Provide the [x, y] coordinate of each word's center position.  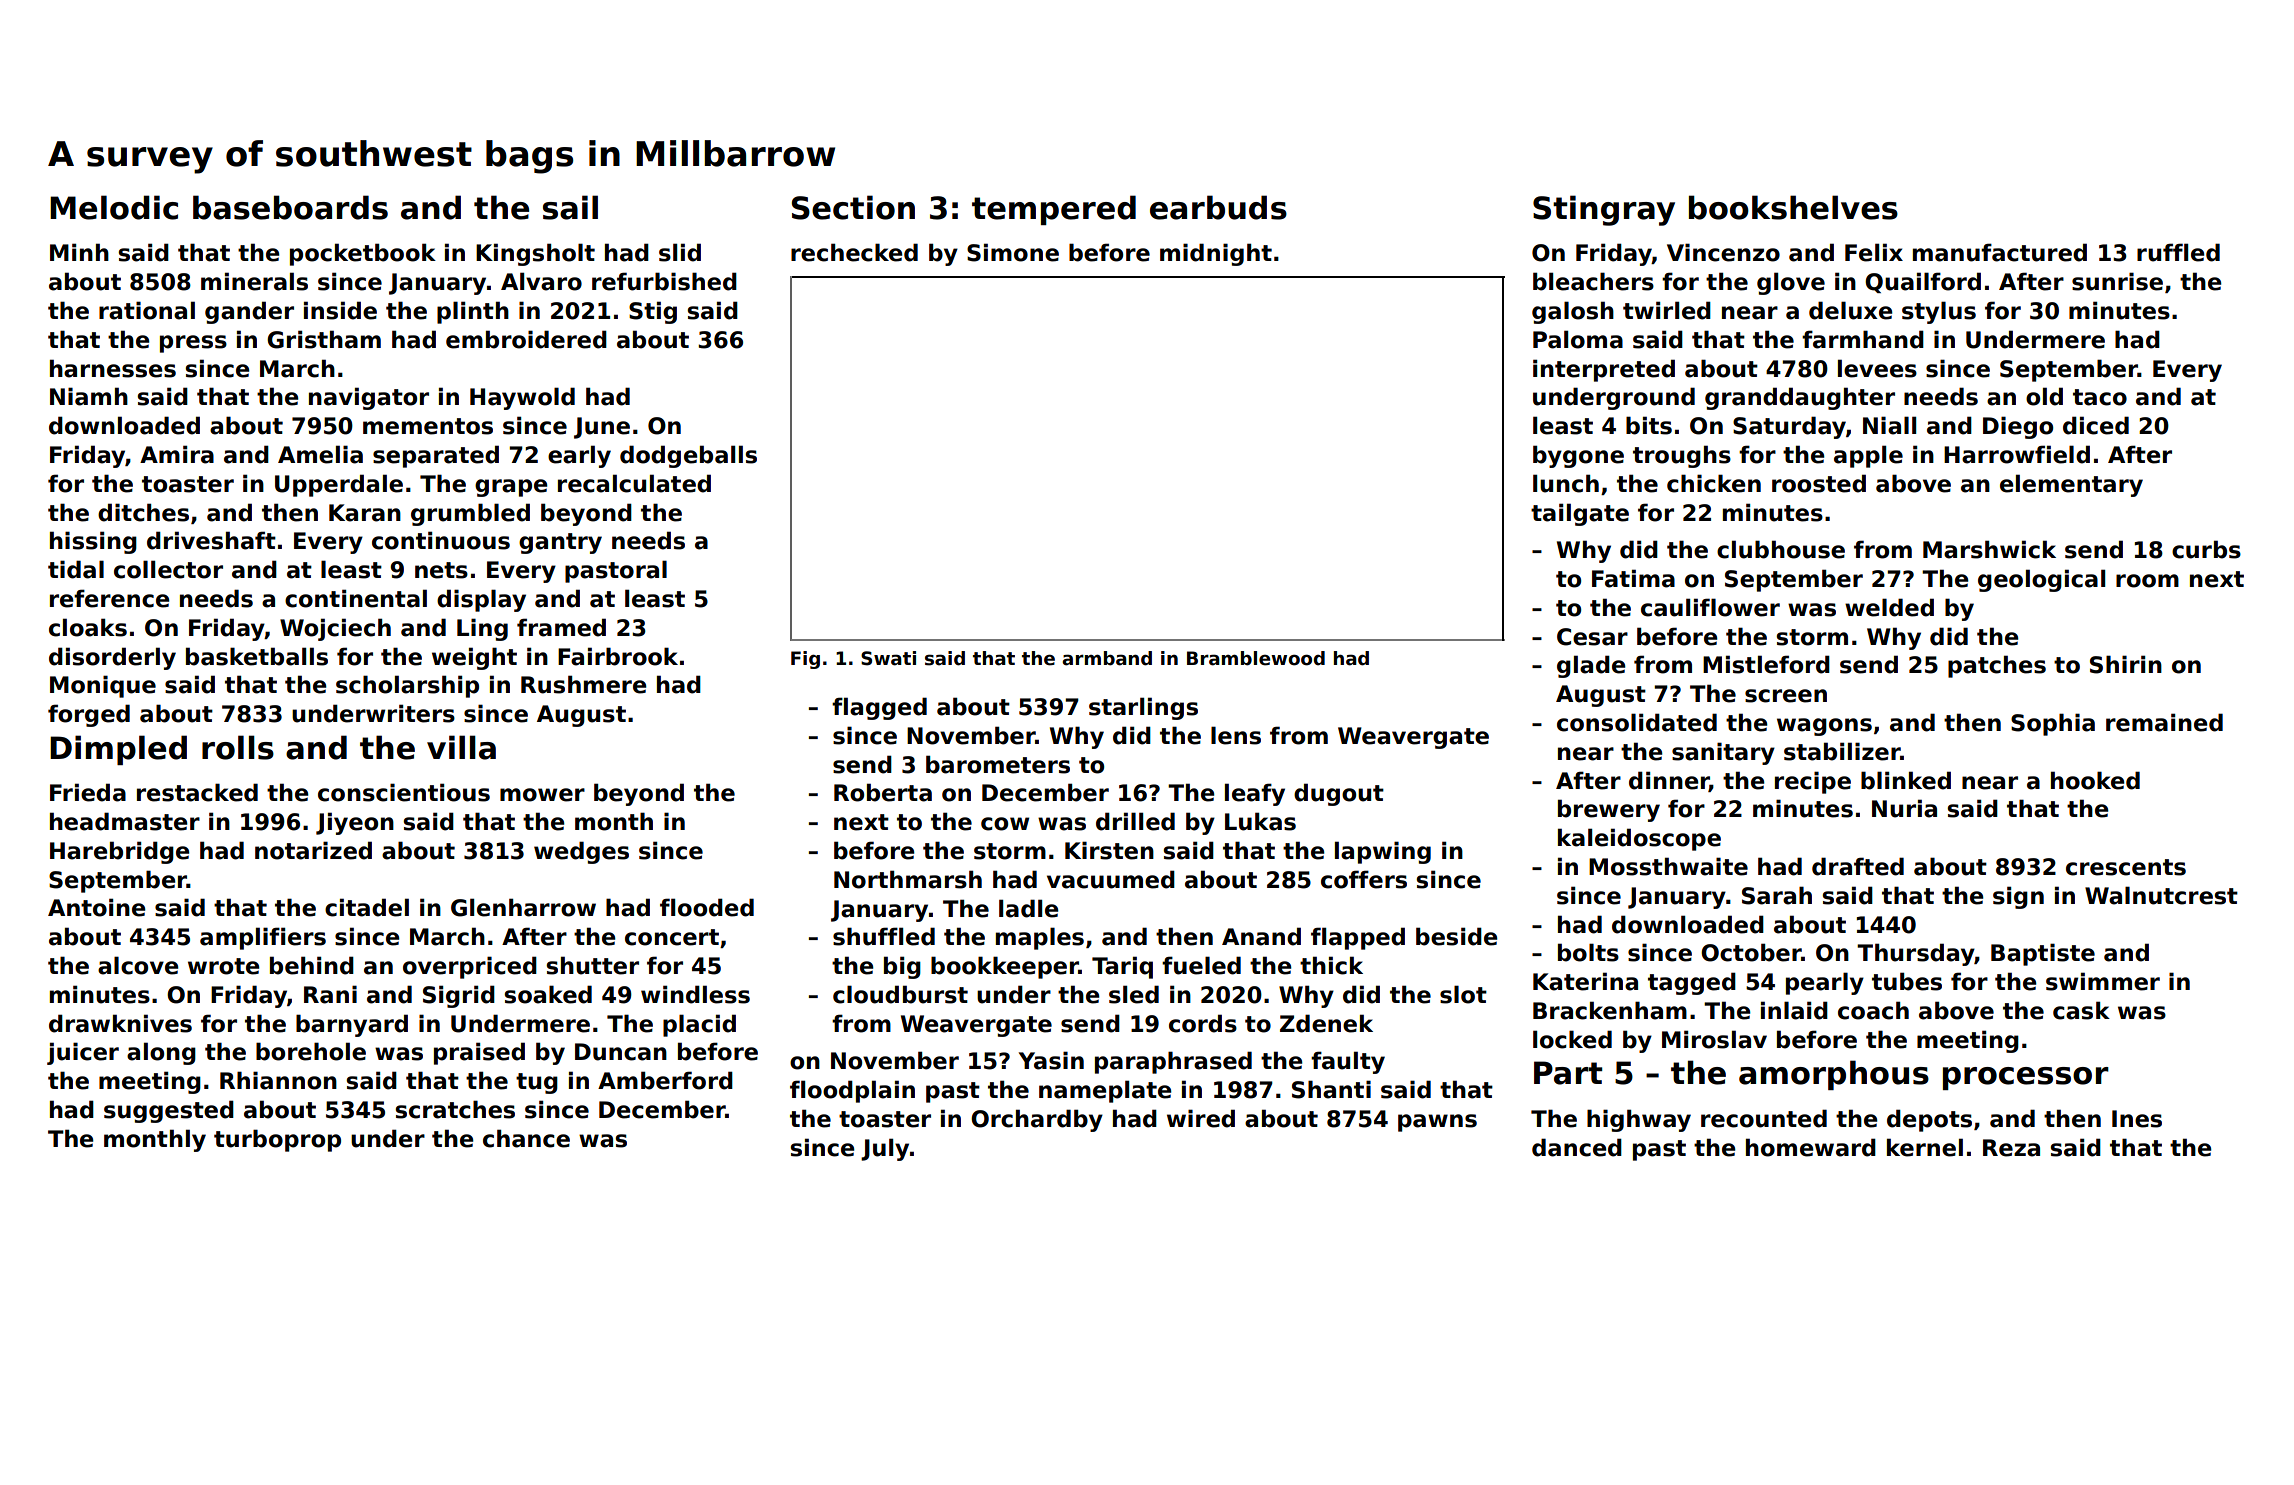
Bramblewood [1256, 658]
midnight [1216, 254]
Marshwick [1989, 549]
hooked [2095, 780]
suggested [169, 1111]
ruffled [2178, 252]
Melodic [114, 207]
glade [1591, 666]
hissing [93, 542]
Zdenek [1326, 1023]
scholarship [407, 686]
